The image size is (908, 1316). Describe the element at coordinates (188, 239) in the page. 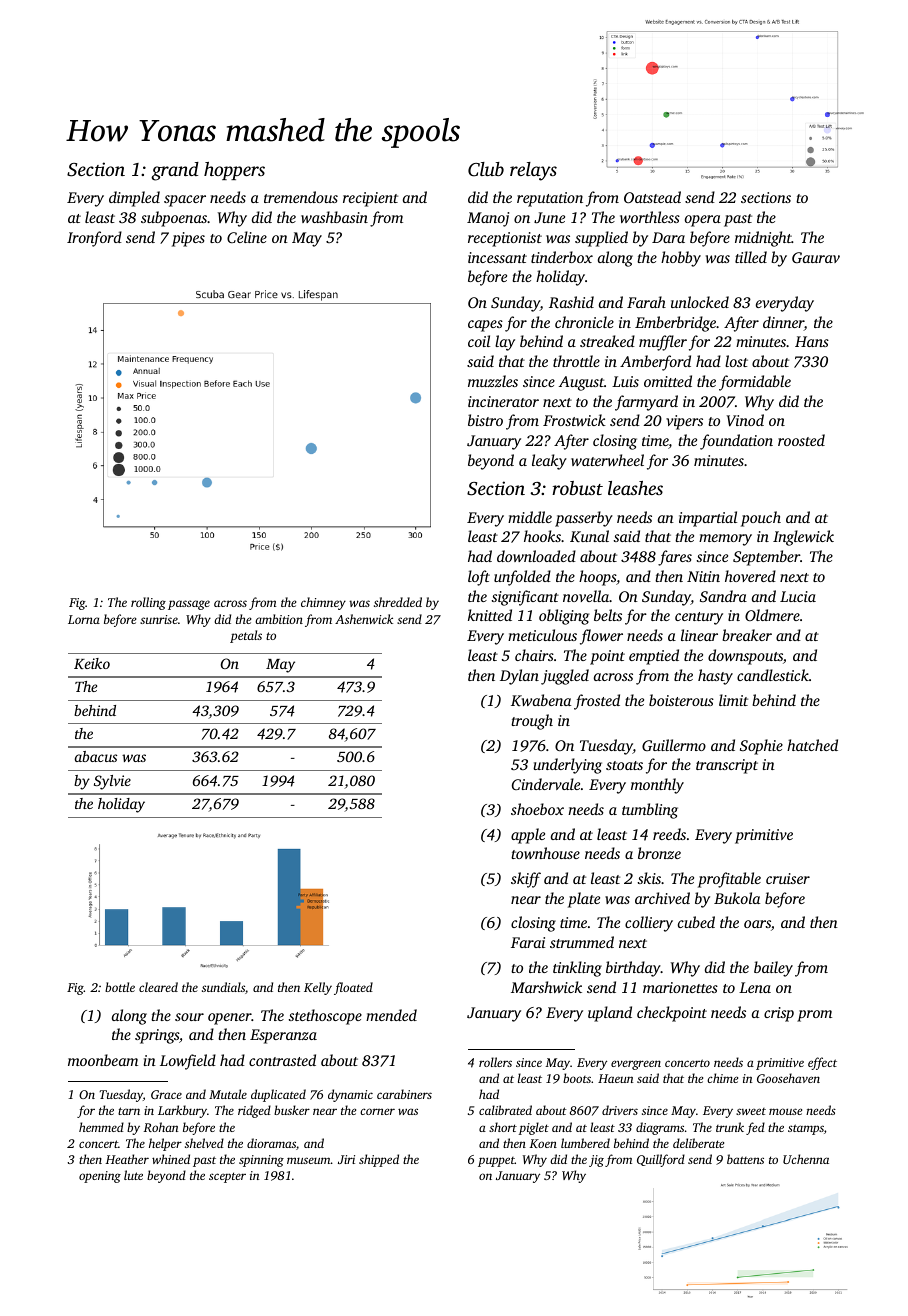

I see `pipes` at that location.
